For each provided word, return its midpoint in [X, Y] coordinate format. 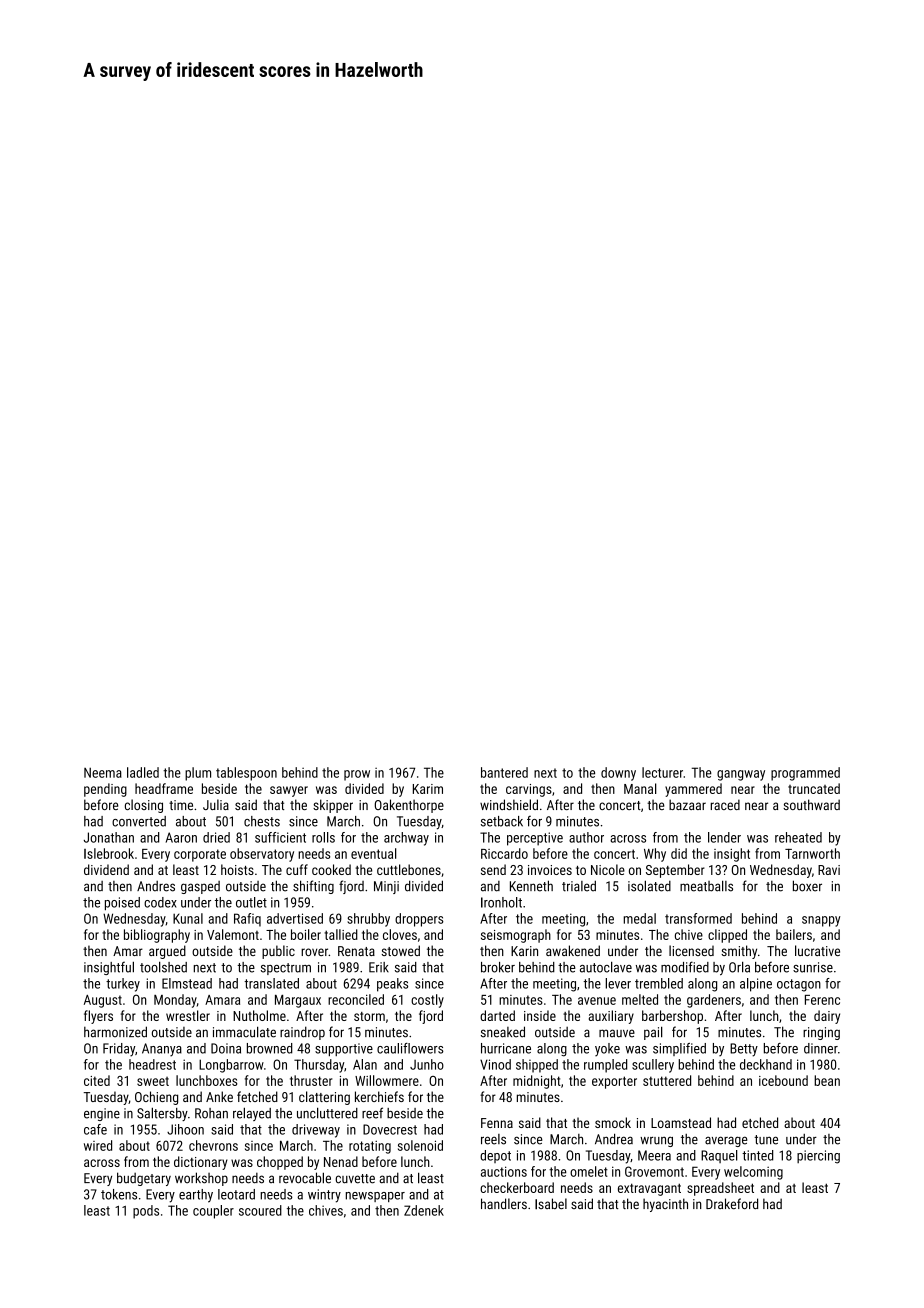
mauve [617, 1033]
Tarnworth [812, 853]
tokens [119, 1194]
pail [653, 1033]
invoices [550, 870]
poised [122, 904]
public [278, 952]
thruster [311, 1080]
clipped [727, 936]
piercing [818, 1157]
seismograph [516, 936]
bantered [504, 772]
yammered [693, 790]
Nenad [341, 1161]
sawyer [289, 791]
